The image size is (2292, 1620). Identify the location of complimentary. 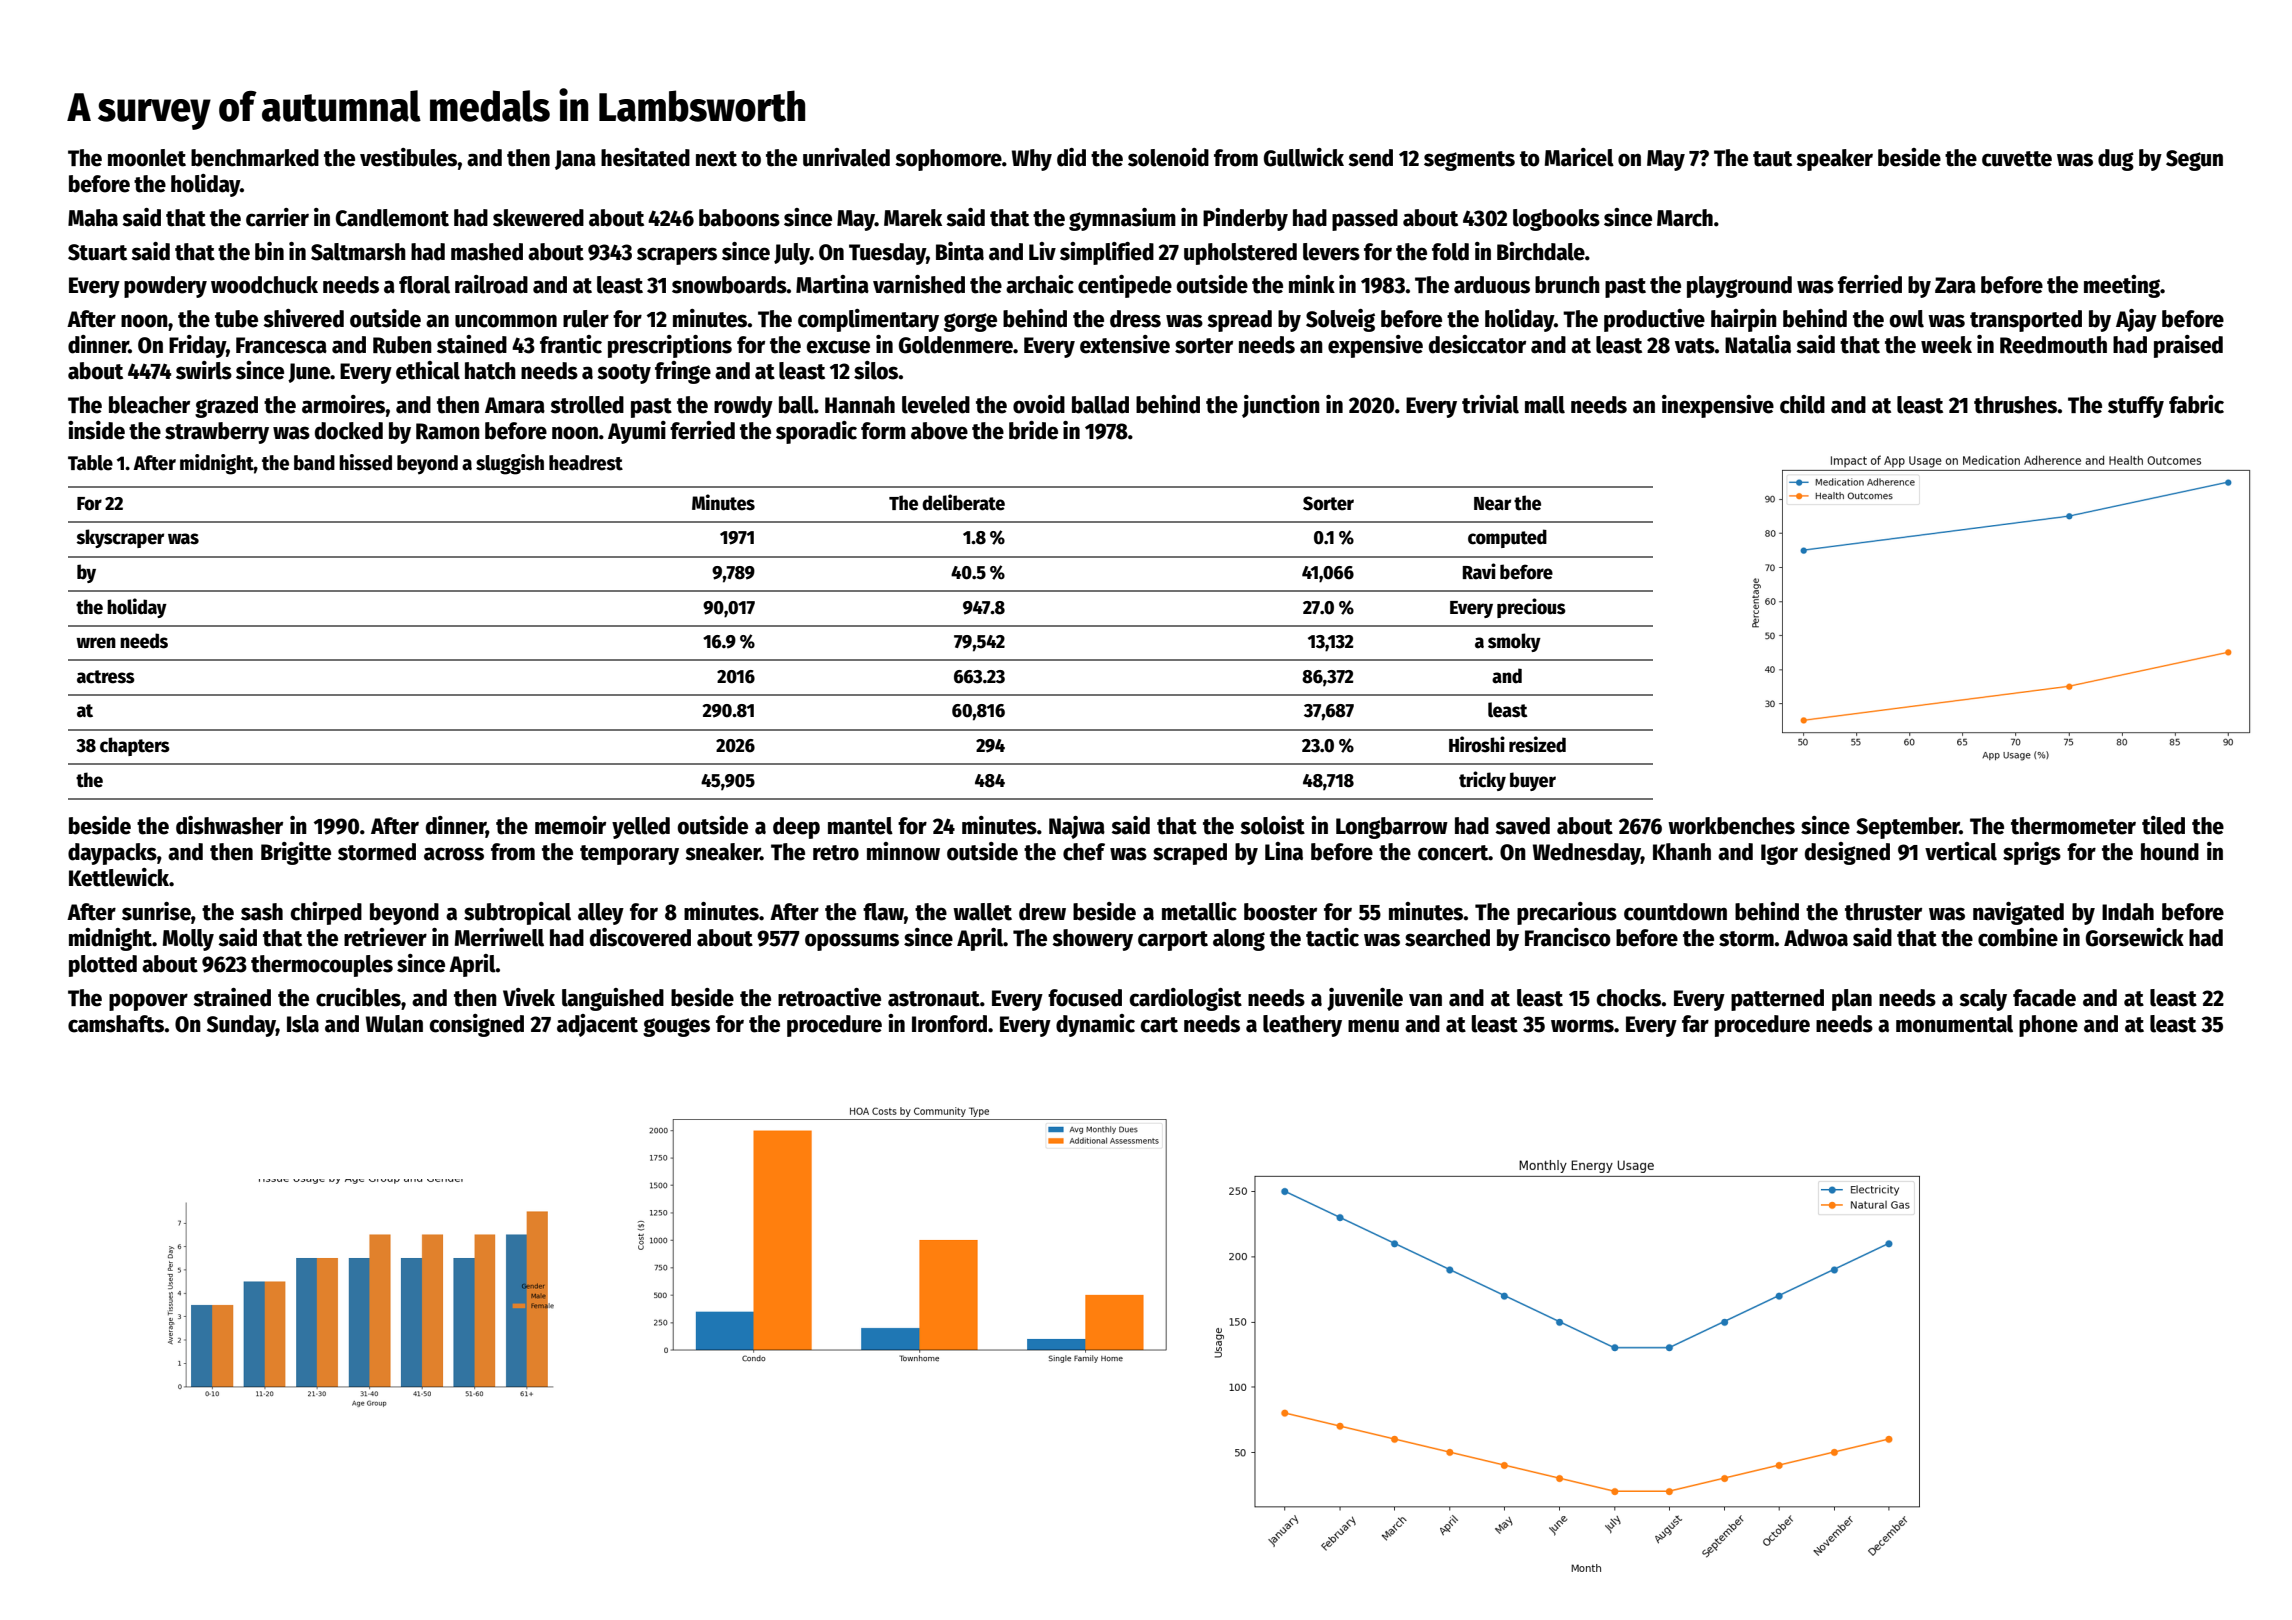
(868, 320).
